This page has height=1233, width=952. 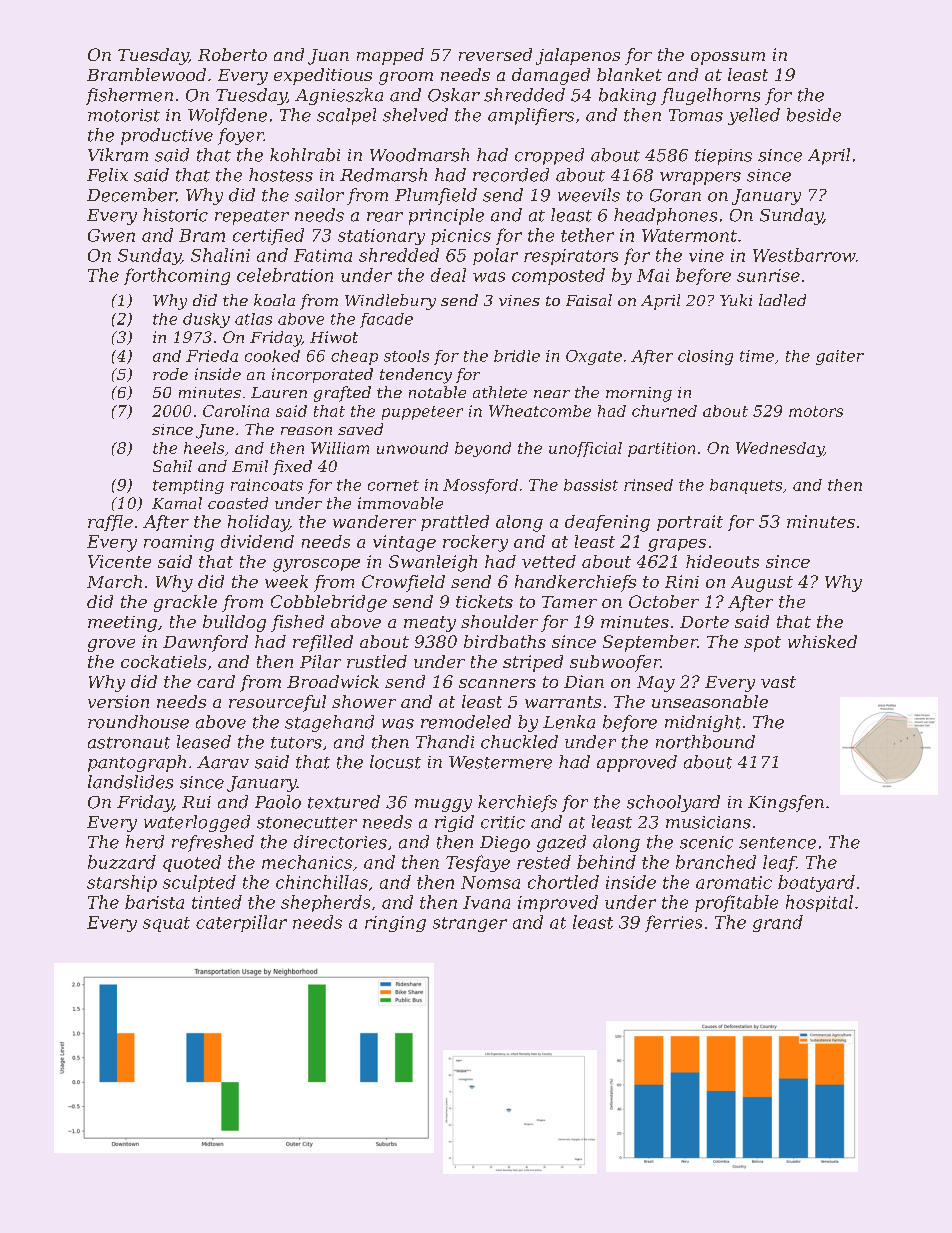 What do you see at coordinates (205, 643) in the page?
I see `Dawnford` at bounding box center [205, 643].
